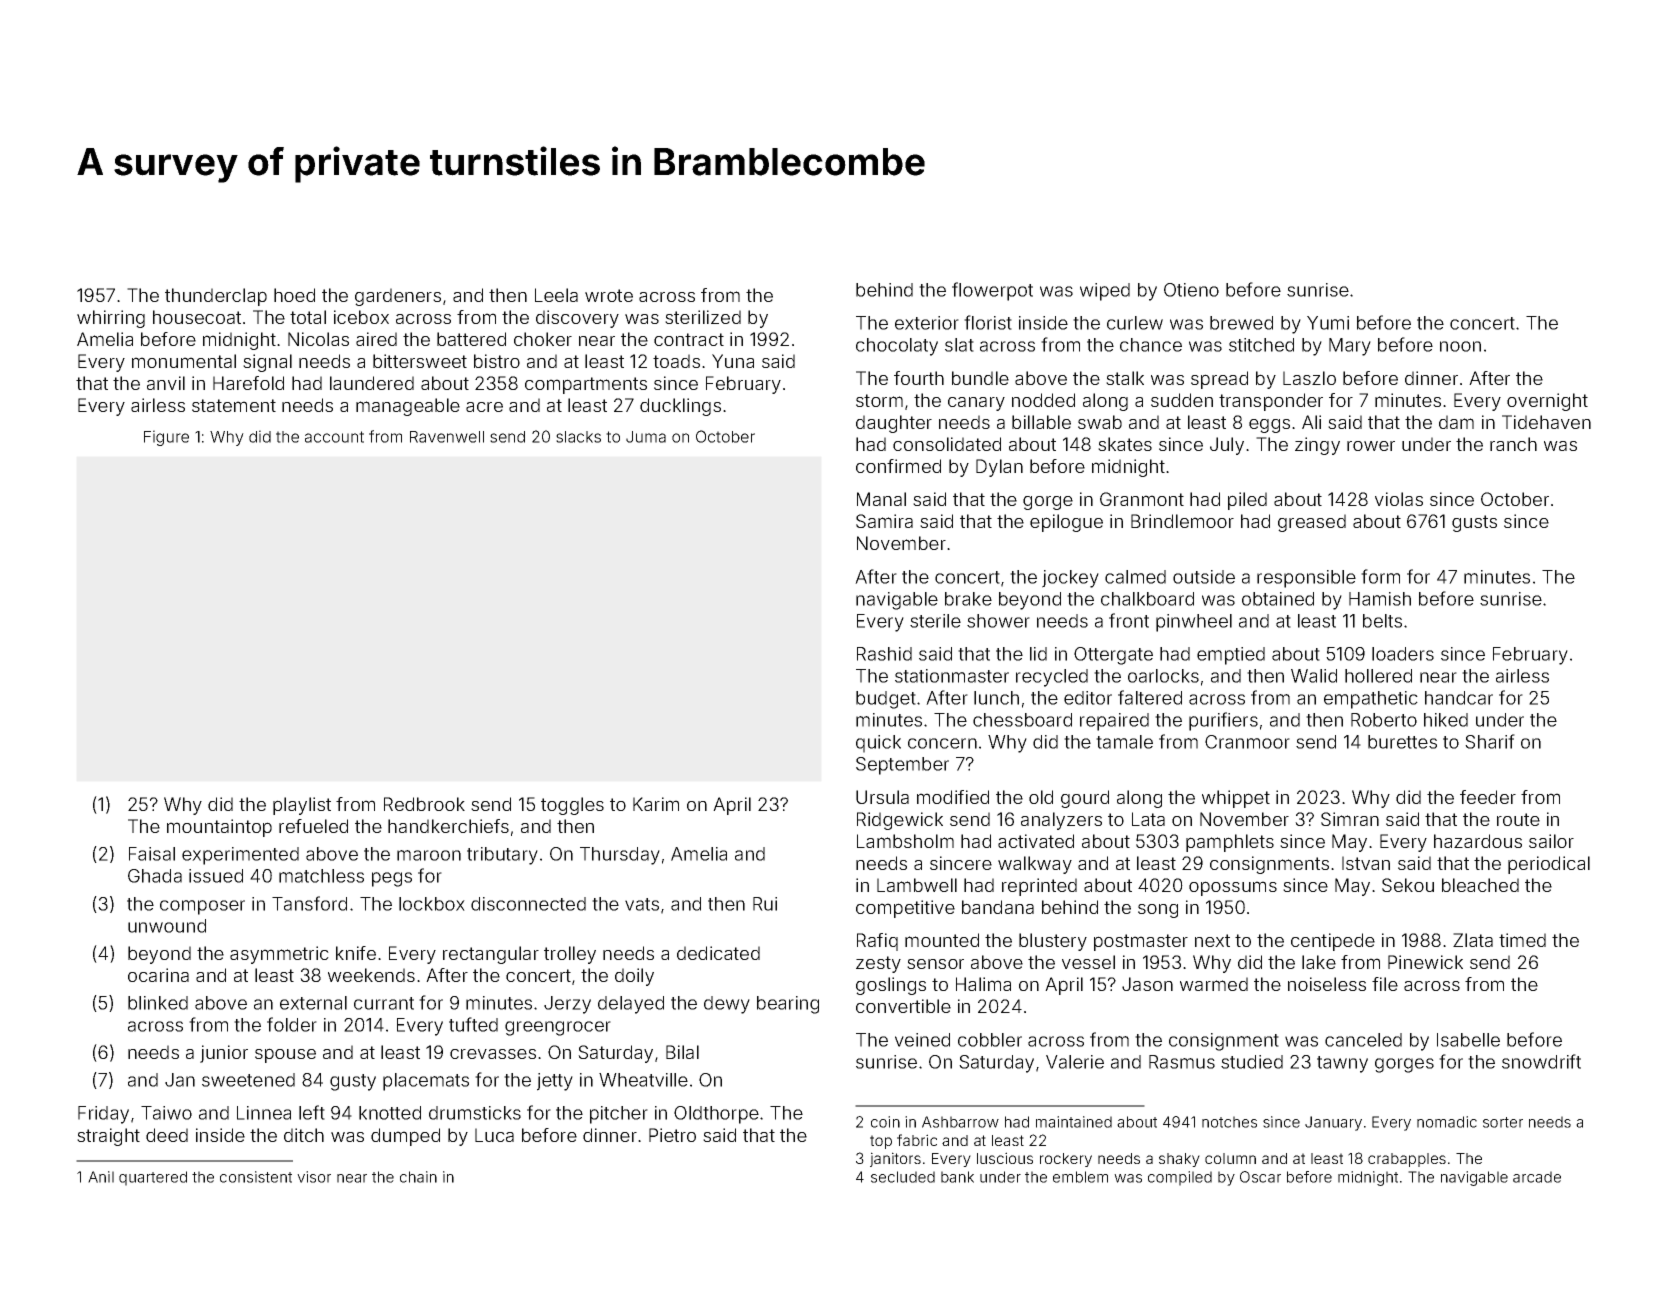 The width and height of the screenshot is (1677, 1296). Describe the element at coordinates (153, 1178) in the screenshot. I see `quartered` at that location.
